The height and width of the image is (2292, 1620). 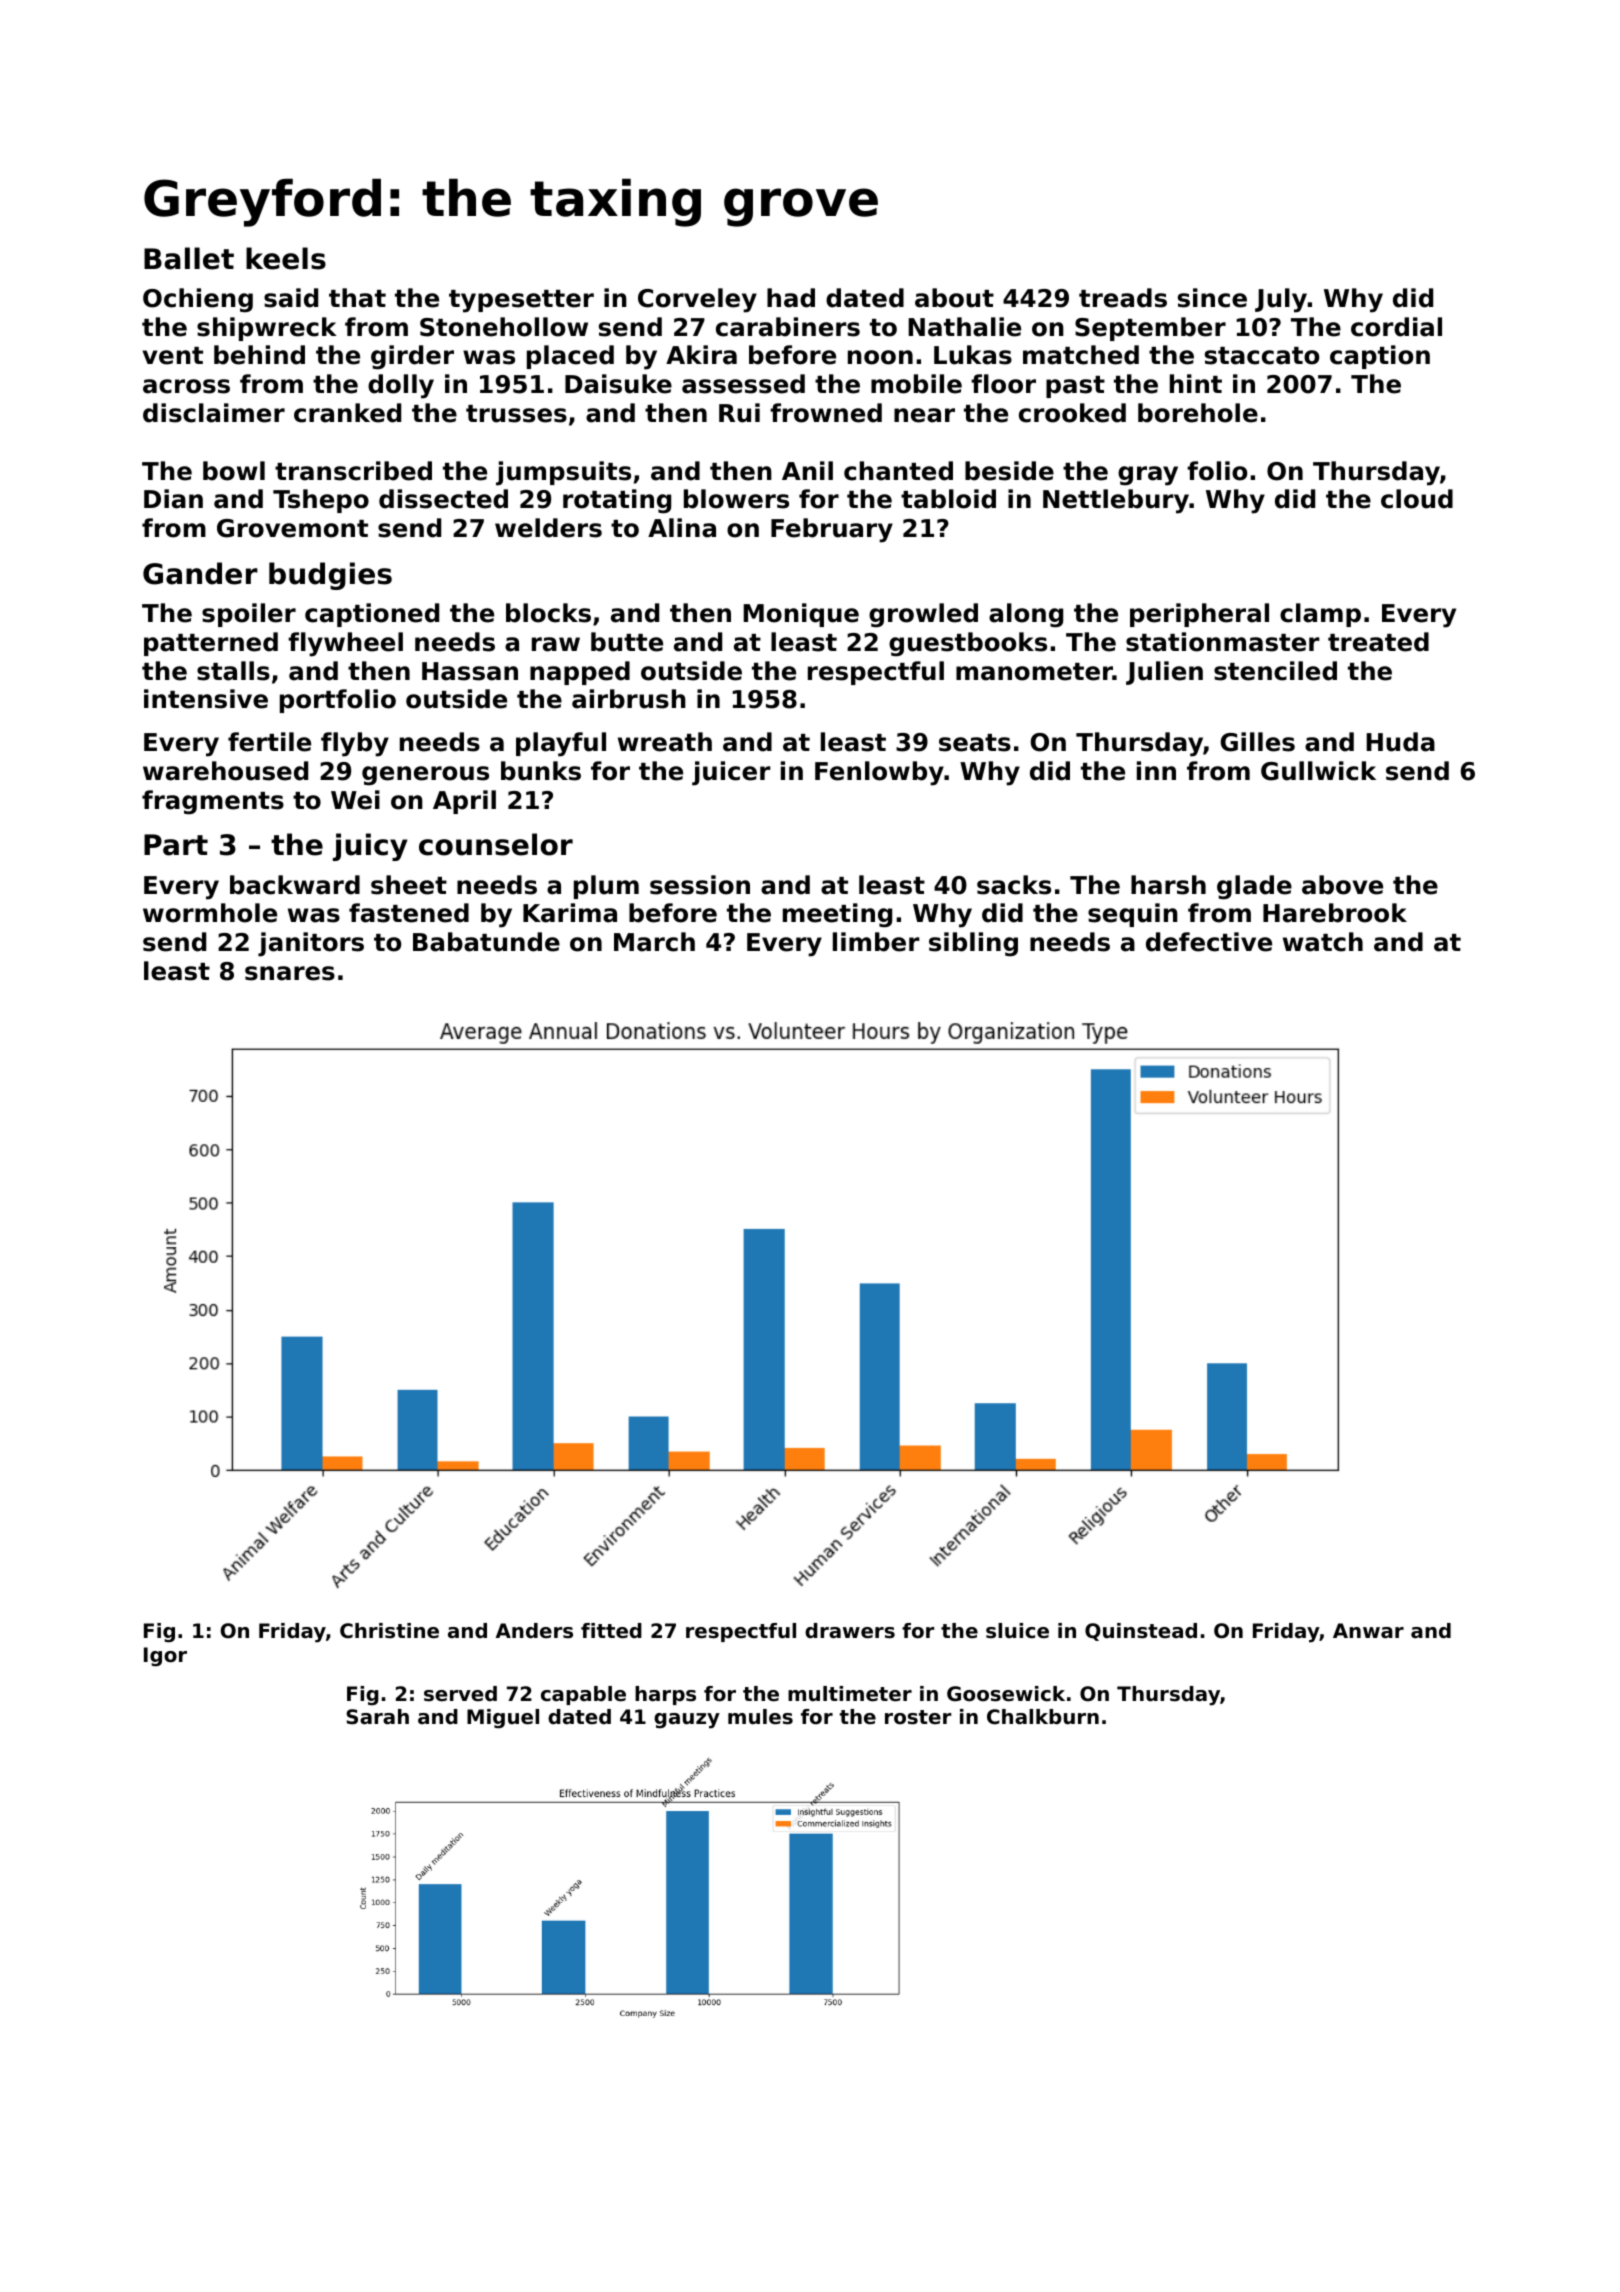 What do you see at coordinates (286, 258) in the image?
I see `keels` at bounding box center [286, 258].
